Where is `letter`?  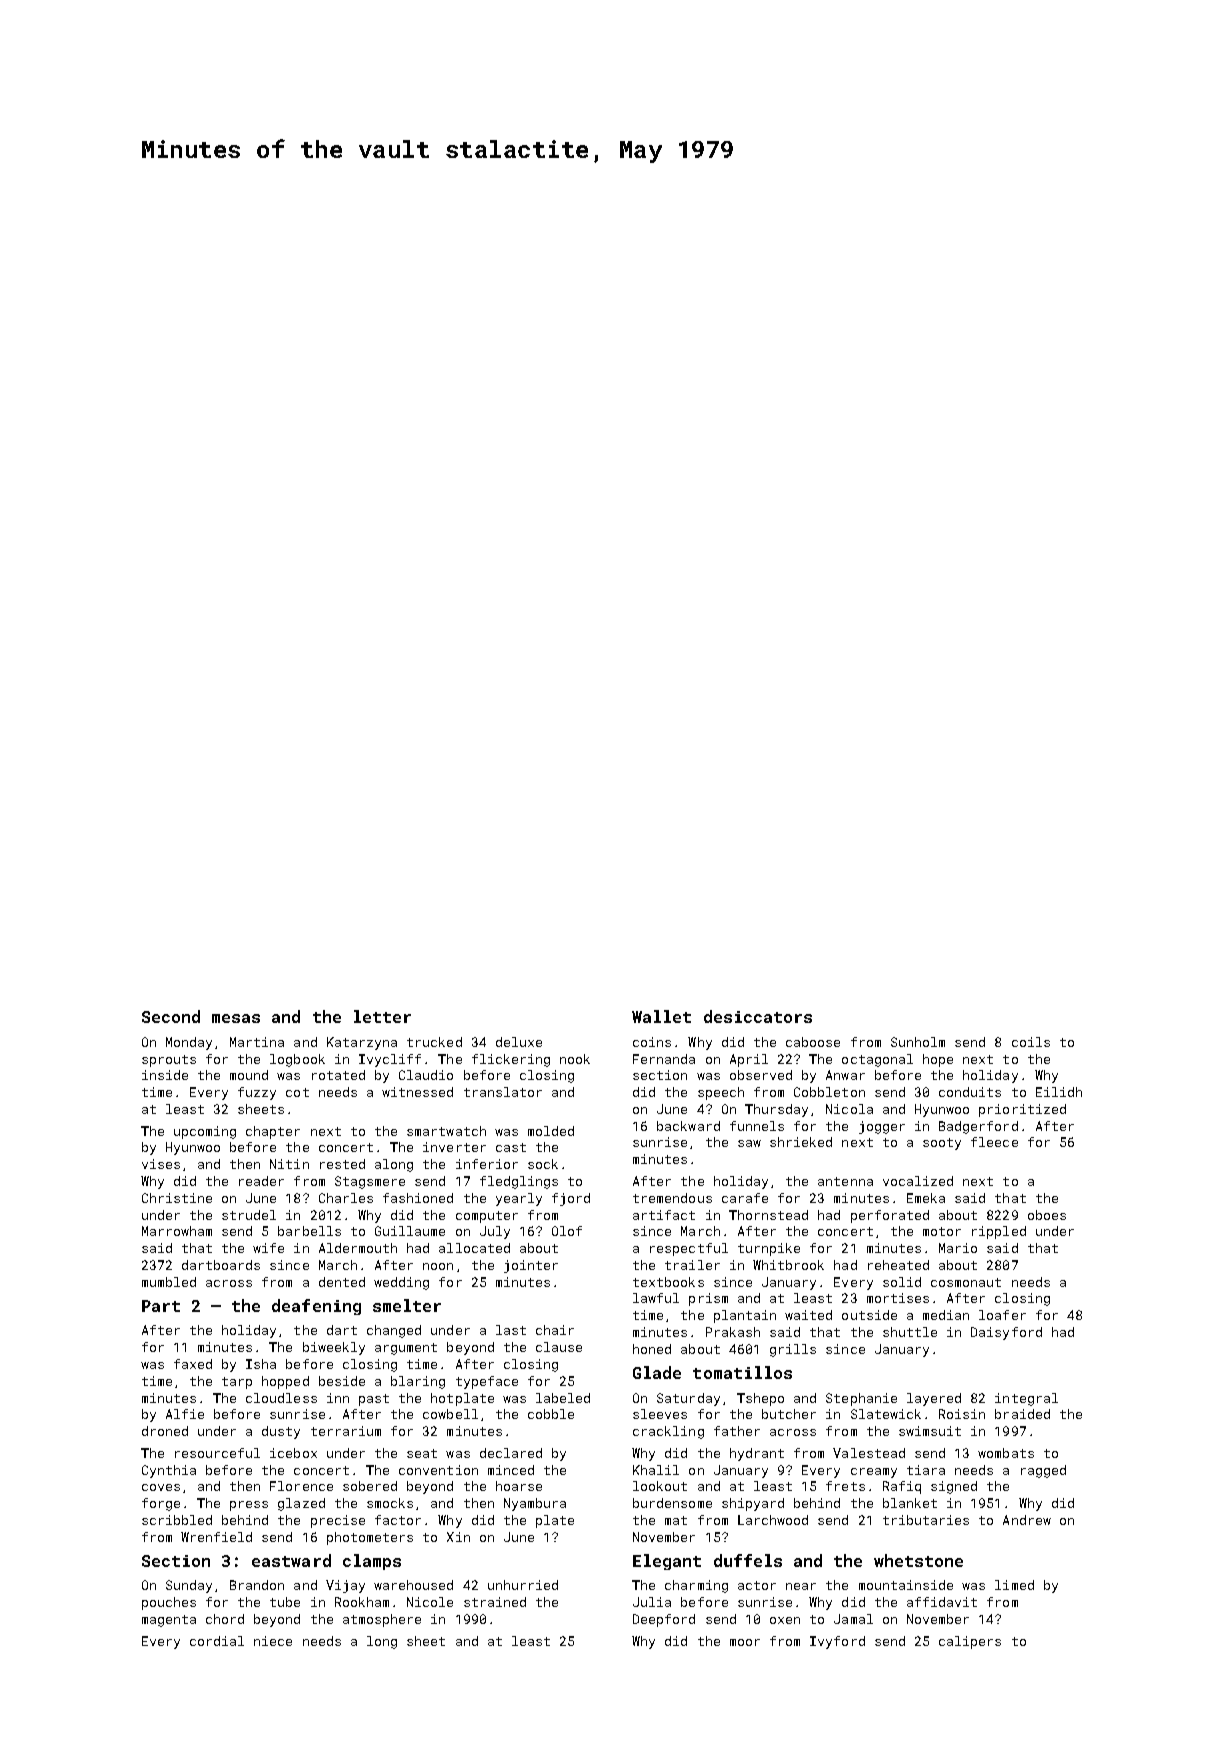 letter is located at coordinates (382, 1016).
